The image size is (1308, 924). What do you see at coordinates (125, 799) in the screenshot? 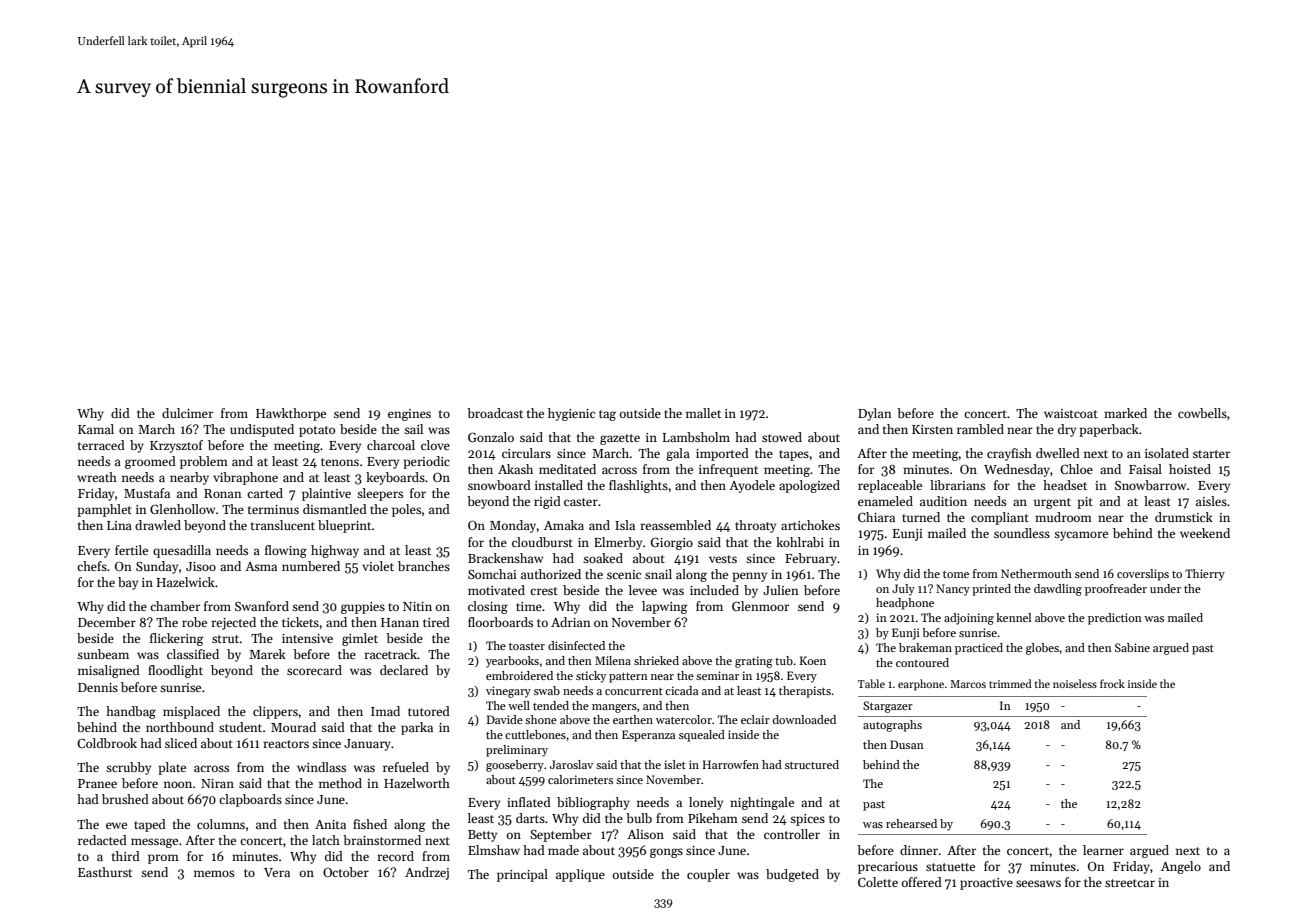
I see `brushed` at bounding box center [125, 799].
